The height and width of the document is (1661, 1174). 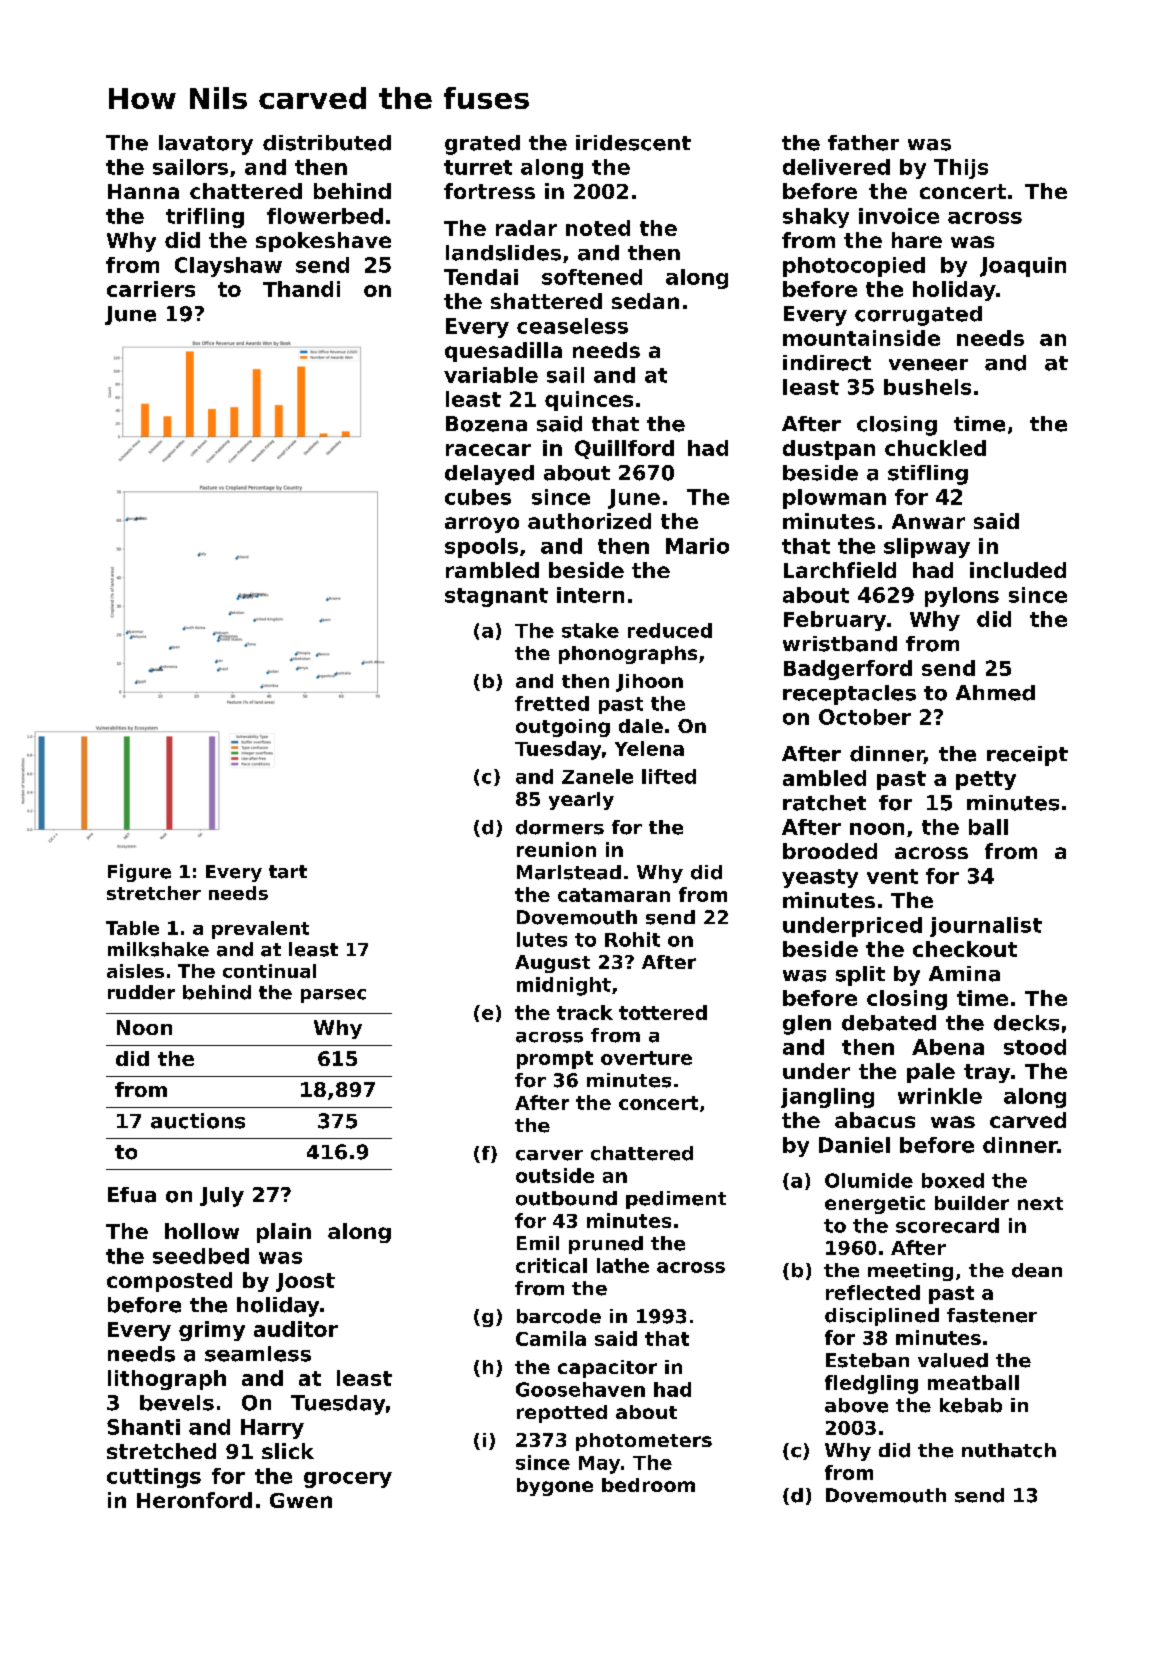 I want to click on catamaran, so click(x=614, y=895).
